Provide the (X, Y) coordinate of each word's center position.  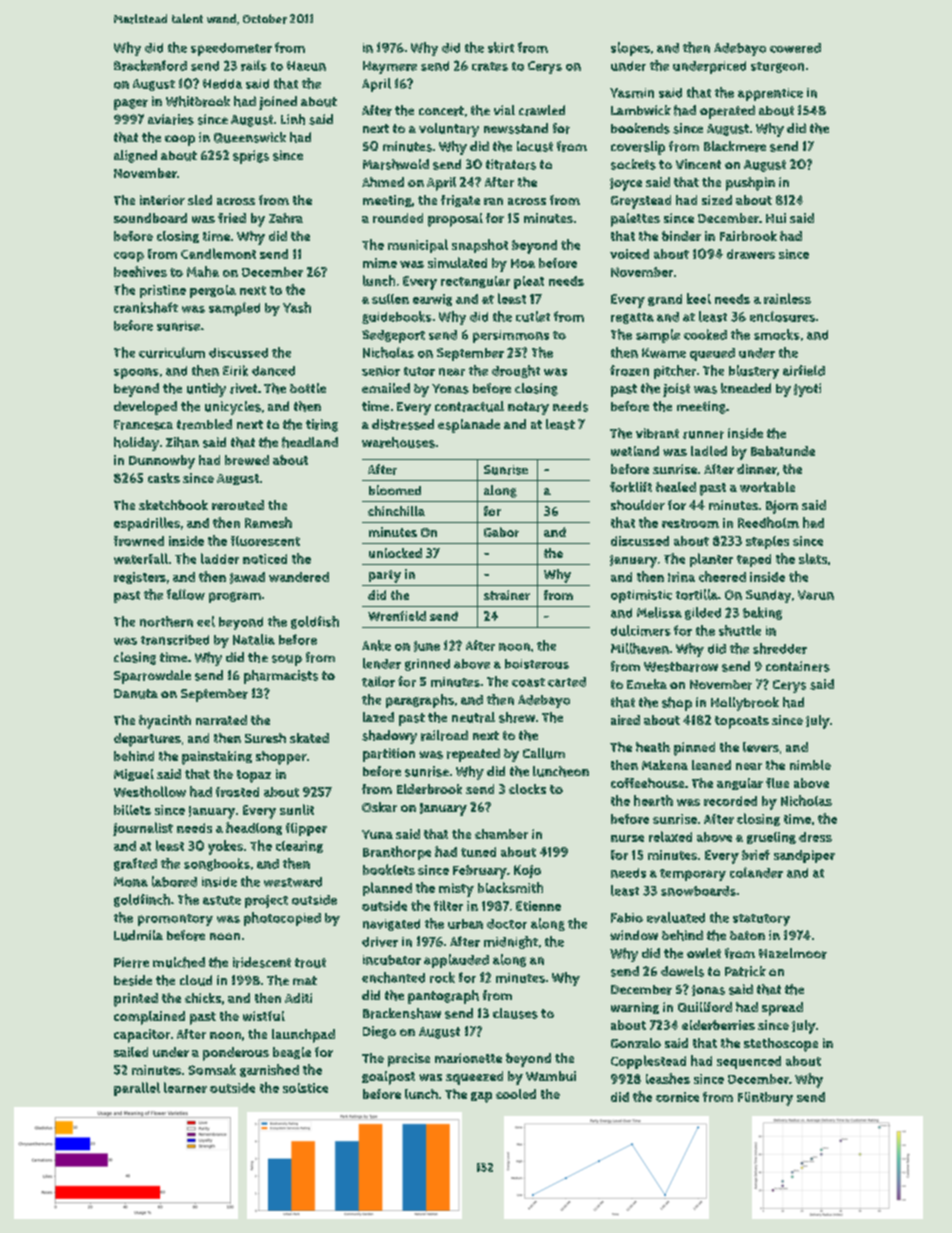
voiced (629, 254)
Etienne (538, 906)
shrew (517, 717)
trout (310, 963)
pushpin (750, 184)
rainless (787, 298)
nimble (810, 765)
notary (528, 408)
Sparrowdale (152, 677)
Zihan (182, 442)
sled (200, 200)
